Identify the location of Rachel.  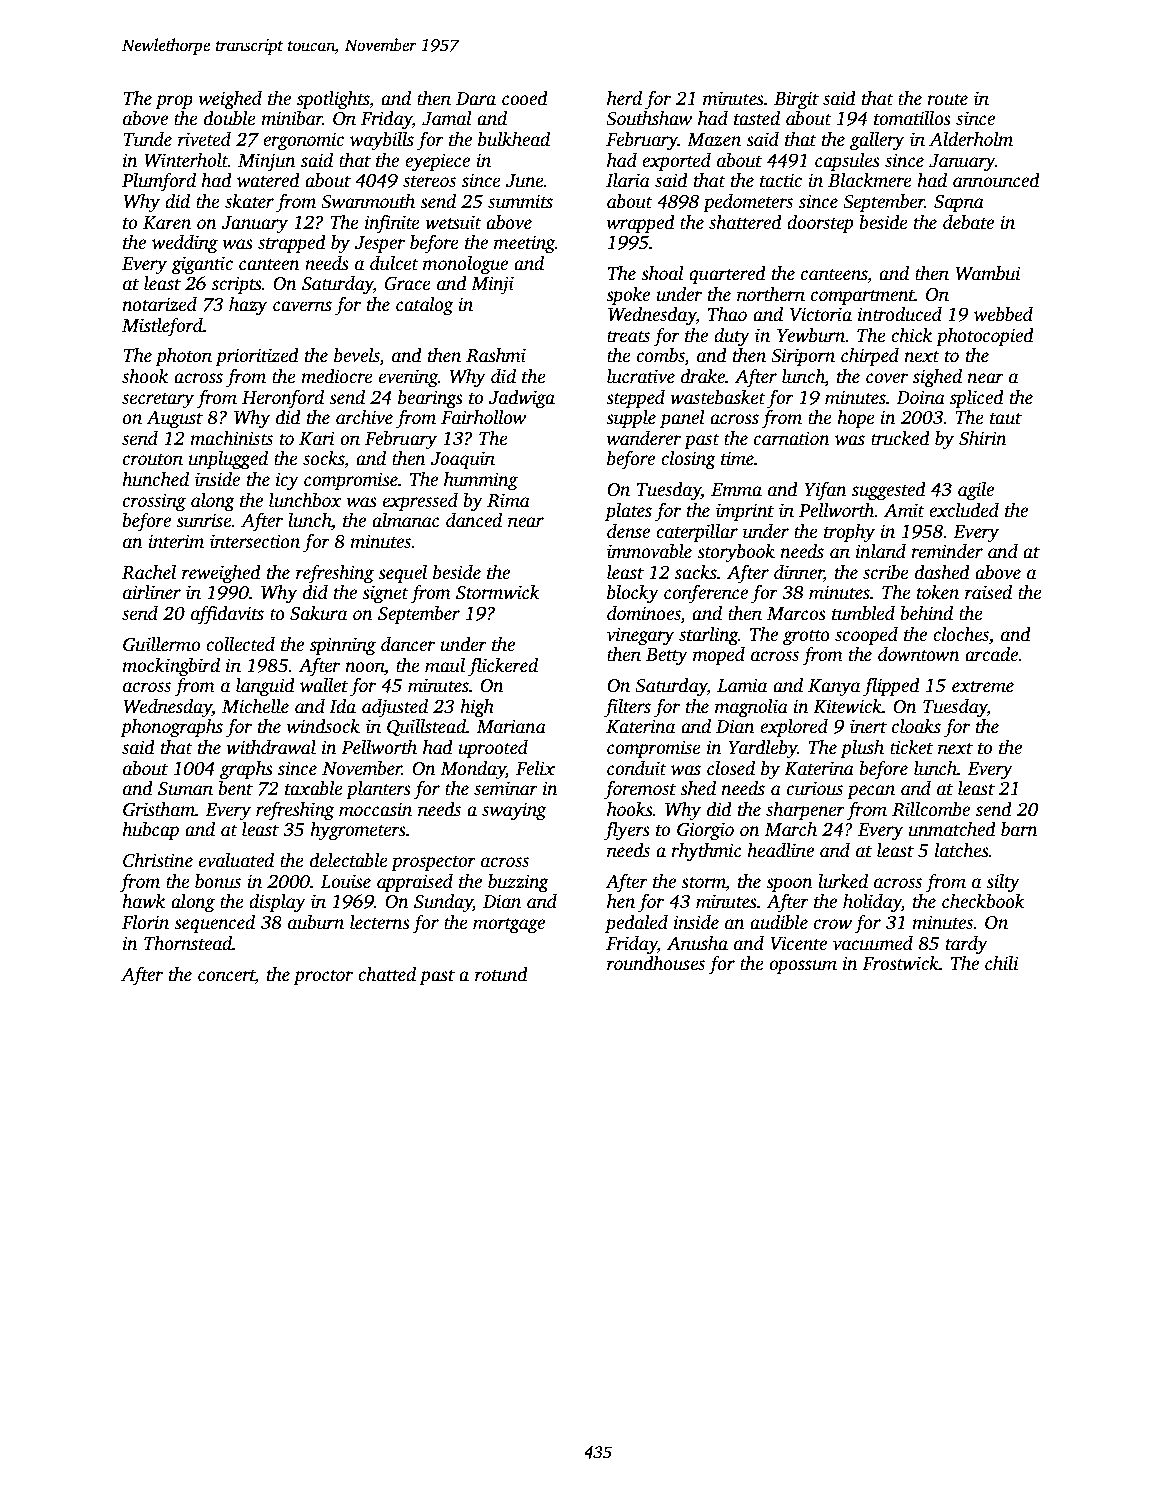
(149, 572).
